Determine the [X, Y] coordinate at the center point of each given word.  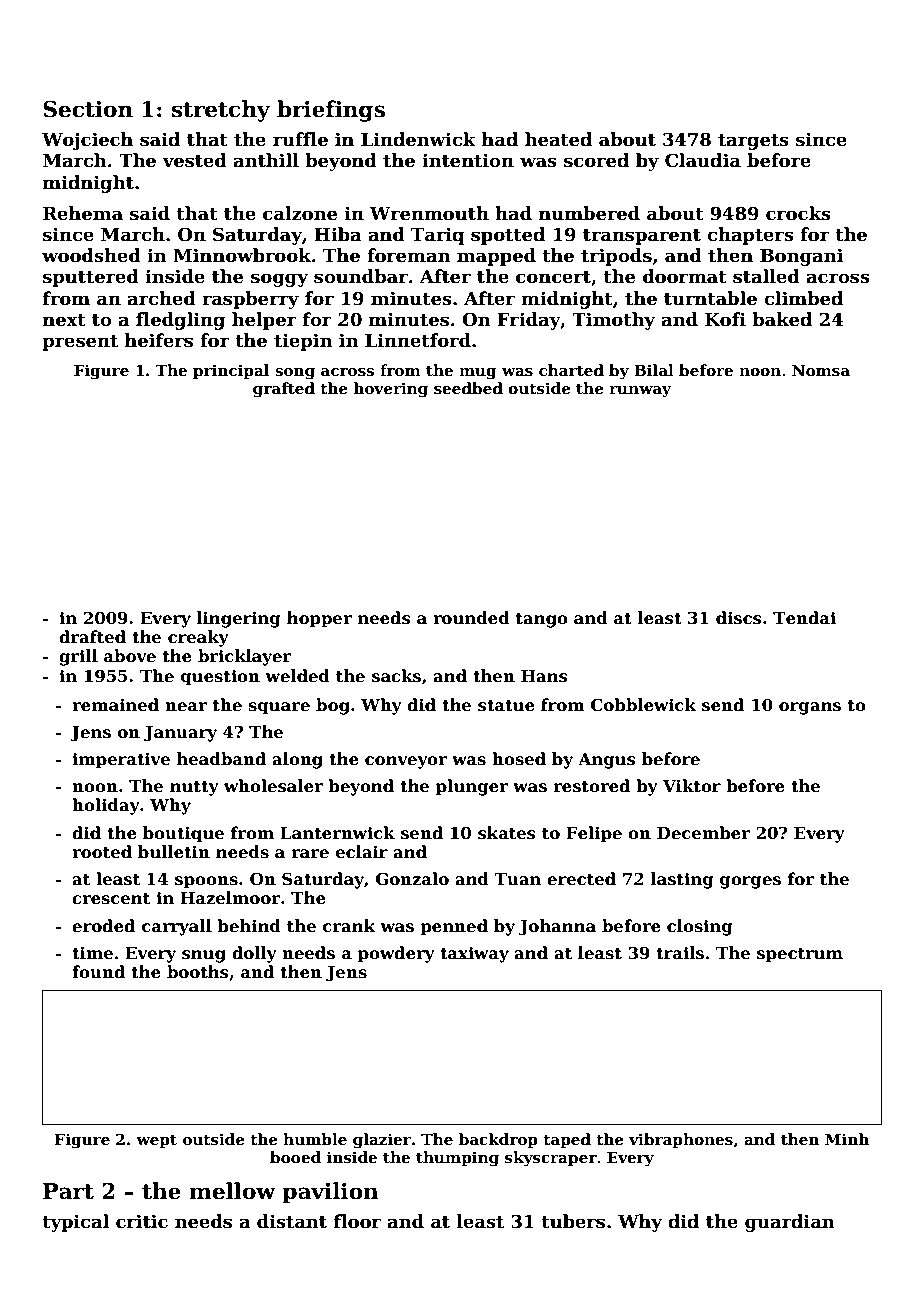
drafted [92, 637]
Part [68, 1191]
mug [478, 374]
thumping [457, 1159]
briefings [331, 111]
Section [88, 109]
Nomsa [821, 370]
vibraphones [681, 1140]
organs [810, 708]
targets [753, 142]
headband [221, 759]
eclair [362, 852]
